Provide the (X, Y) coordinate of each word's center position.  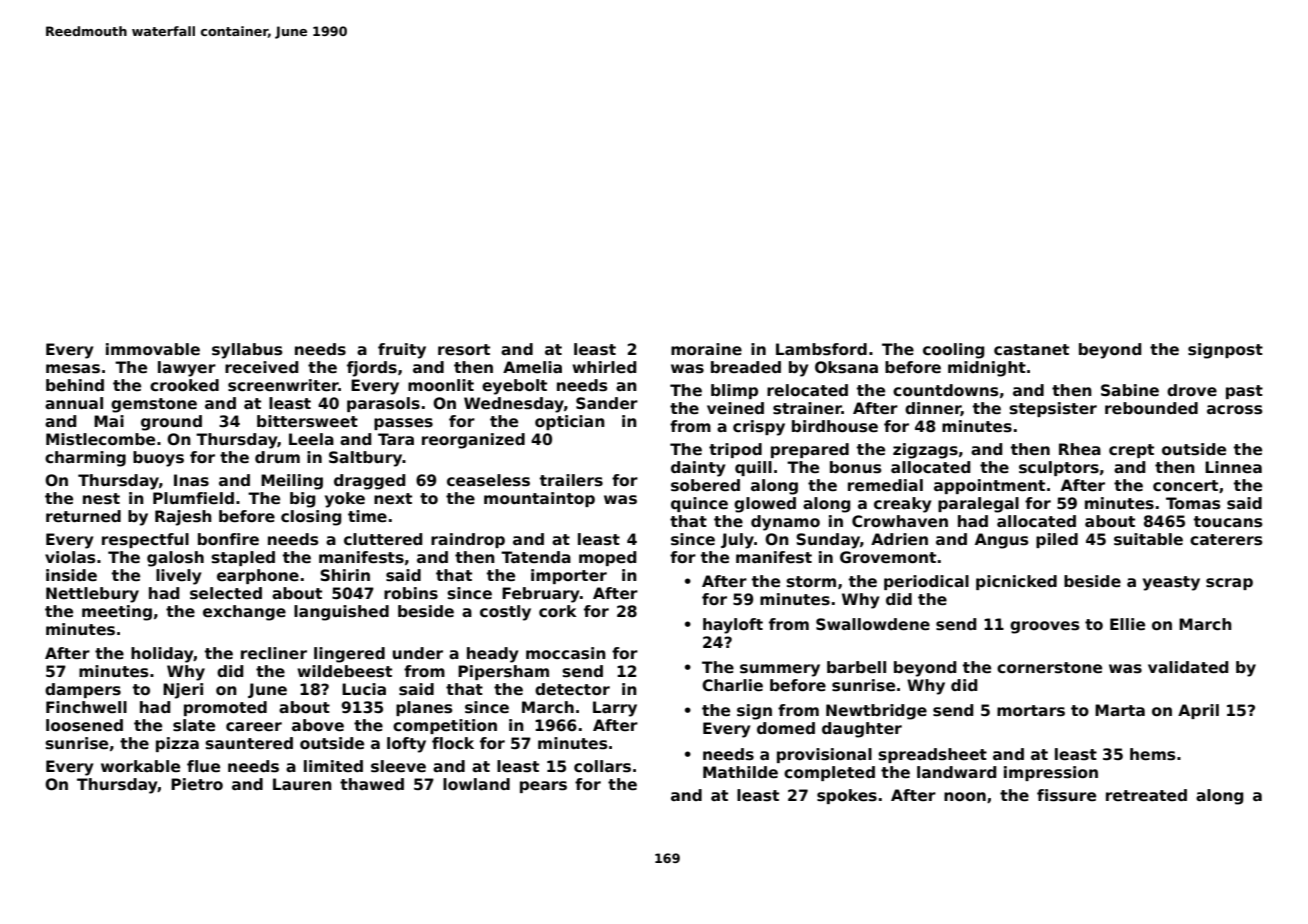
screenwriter (283, 385)
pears (543, 787)
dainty (698, 469)
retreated (1146, 795)
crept (1131, 451)
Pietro (197, 784)
